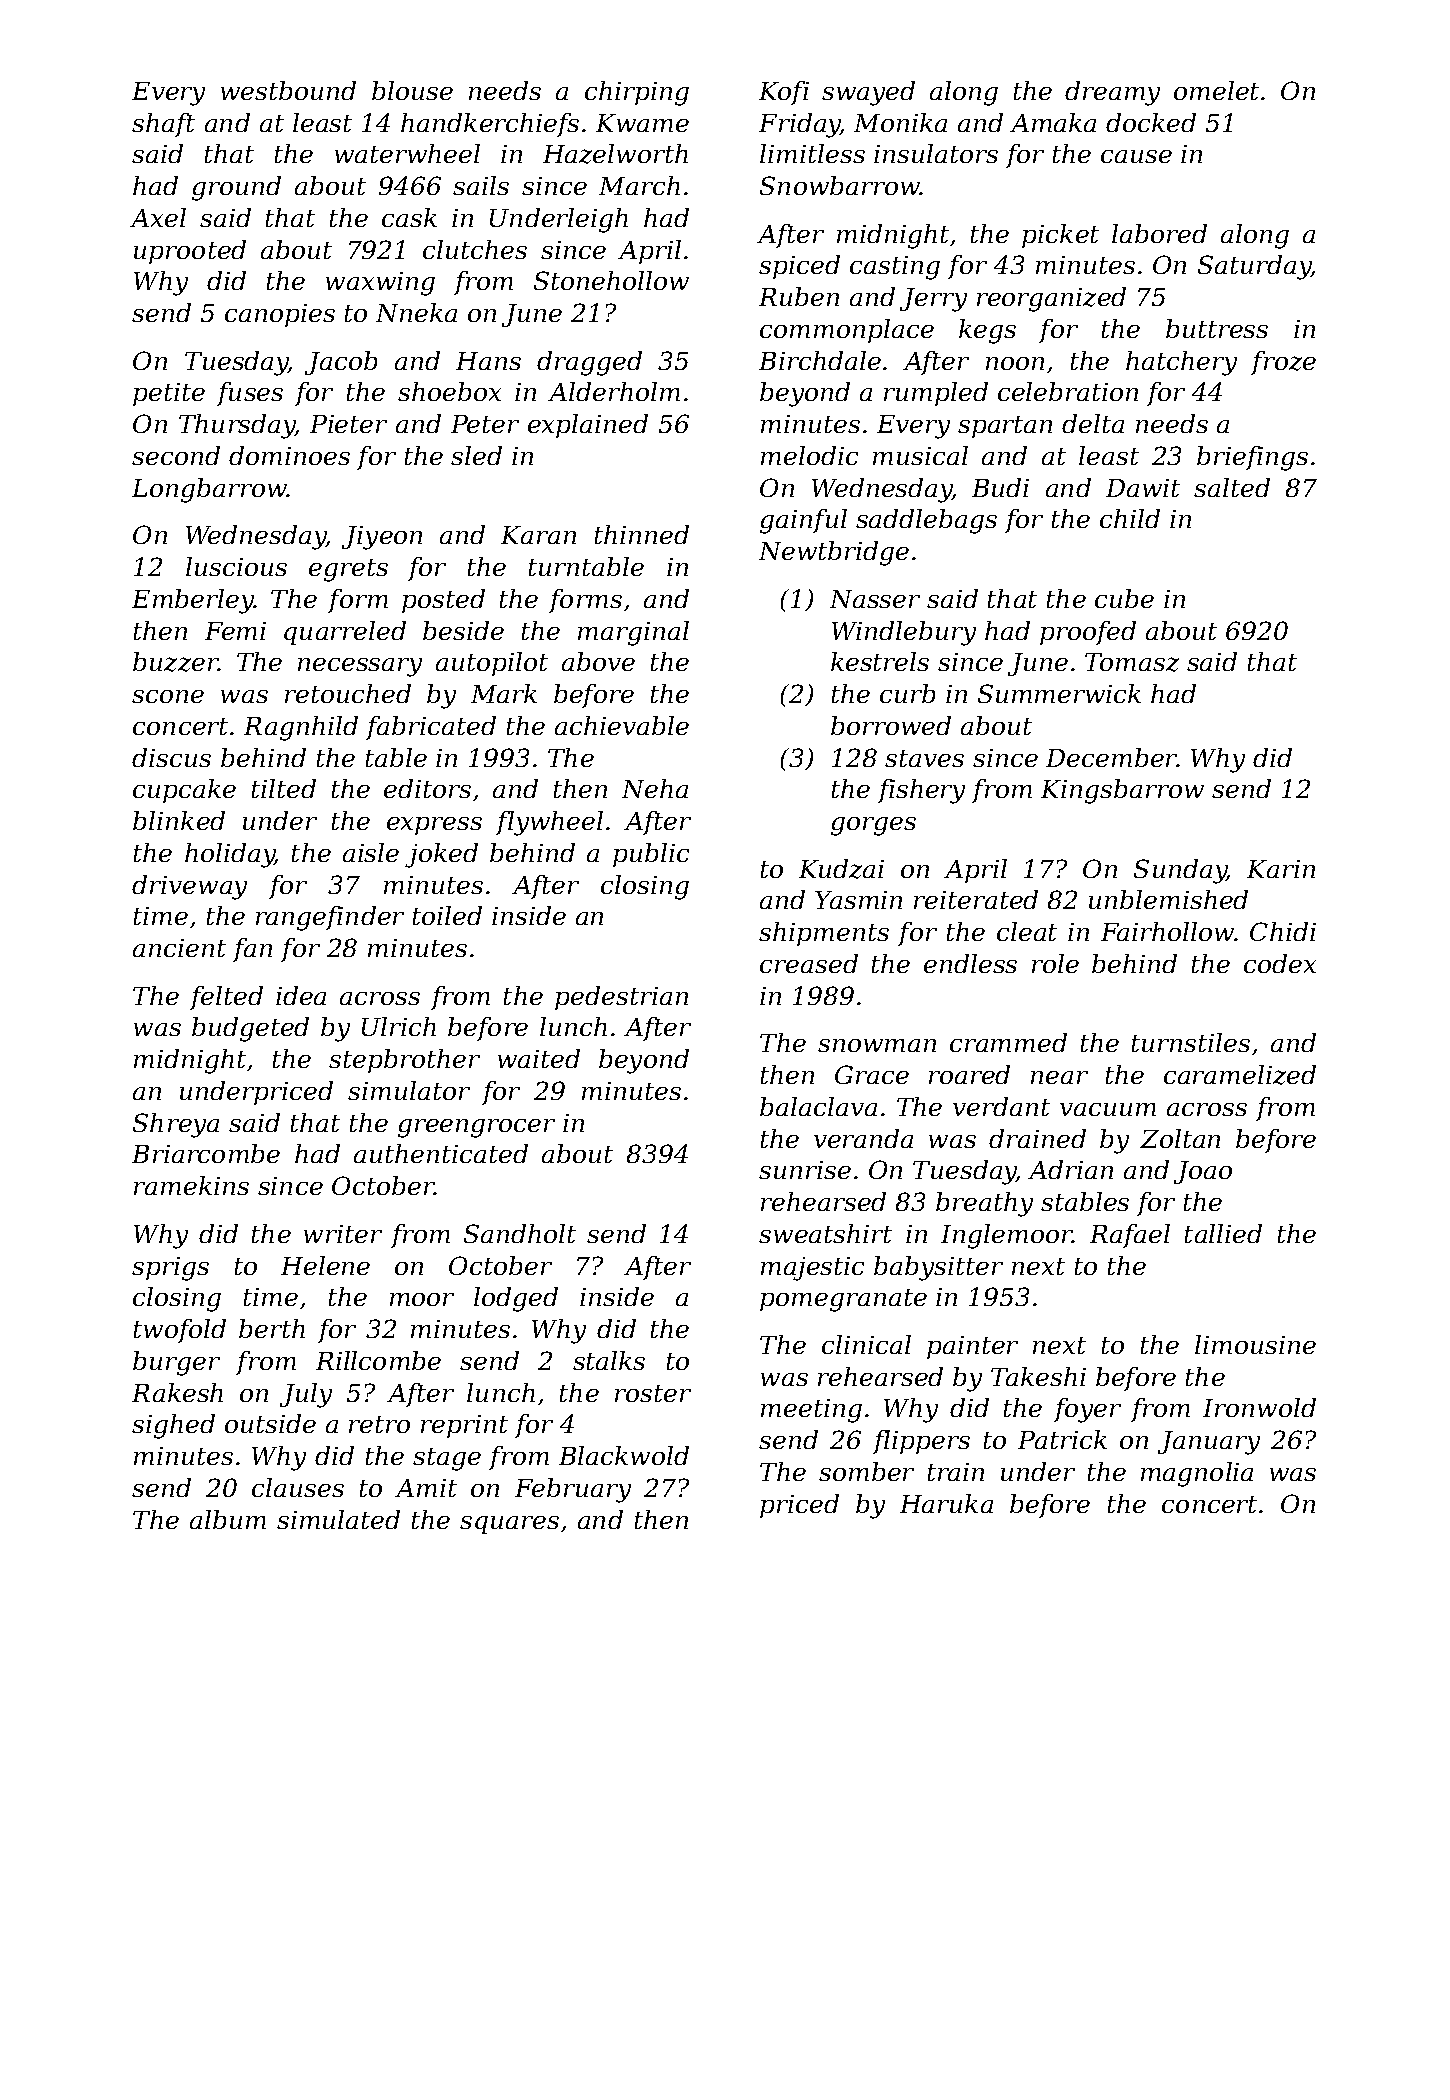 The image size is (1450, 2100). Describe the element at coordinates (539, 1058) in the screenshot. I see `waited` at that location.
